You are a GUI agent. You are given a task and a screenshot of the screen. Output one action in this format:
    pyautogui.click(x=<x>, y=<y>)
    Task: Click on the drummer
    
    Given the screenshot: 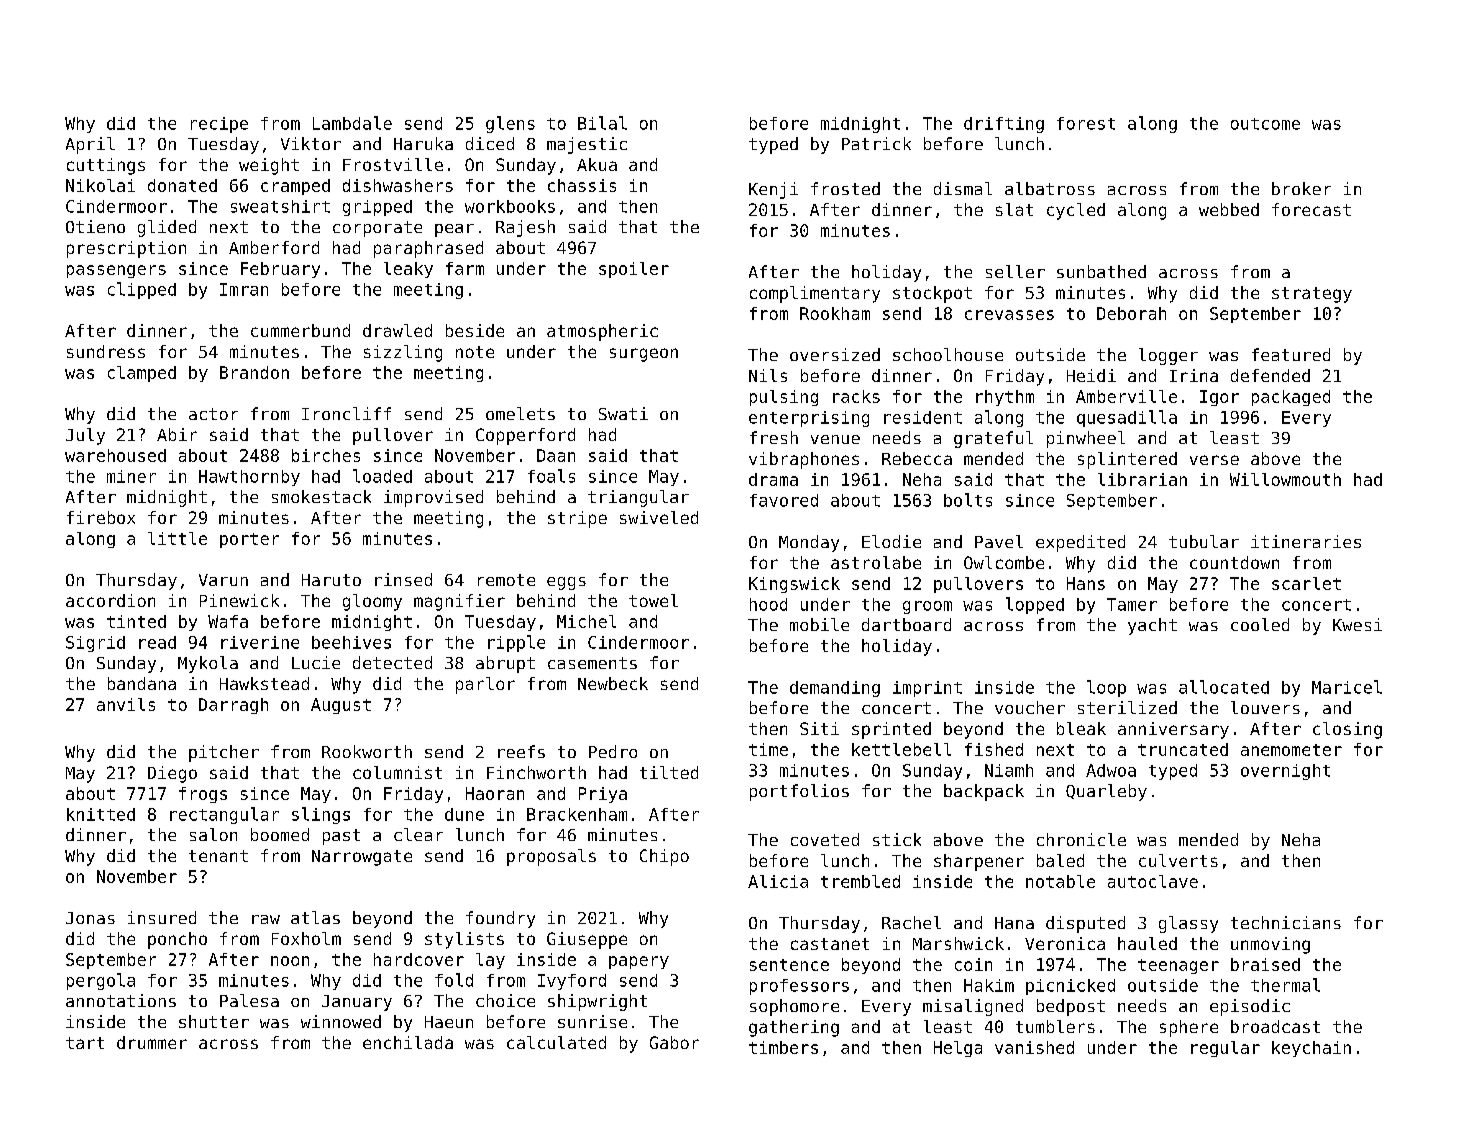 What is the action you would take?
    pyautogui.click(x=152, y=1042)
